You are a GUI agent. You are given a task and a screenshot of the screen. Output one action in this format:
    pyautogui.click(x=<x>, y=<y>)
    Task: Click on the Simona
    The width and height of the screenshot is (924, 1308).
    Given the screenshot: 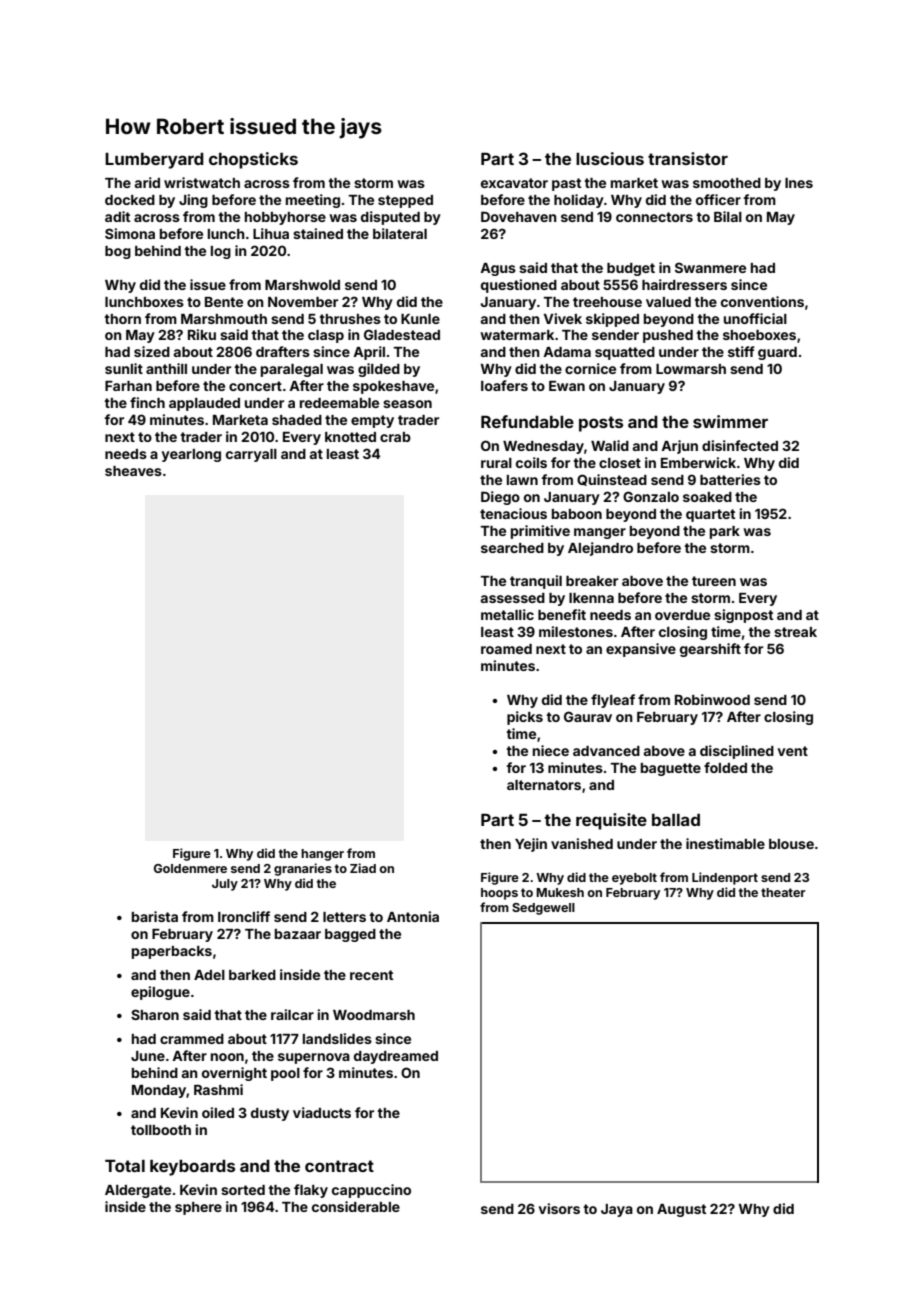 What is the action you would take?
    pyautogui.click(x=130, y=233)
